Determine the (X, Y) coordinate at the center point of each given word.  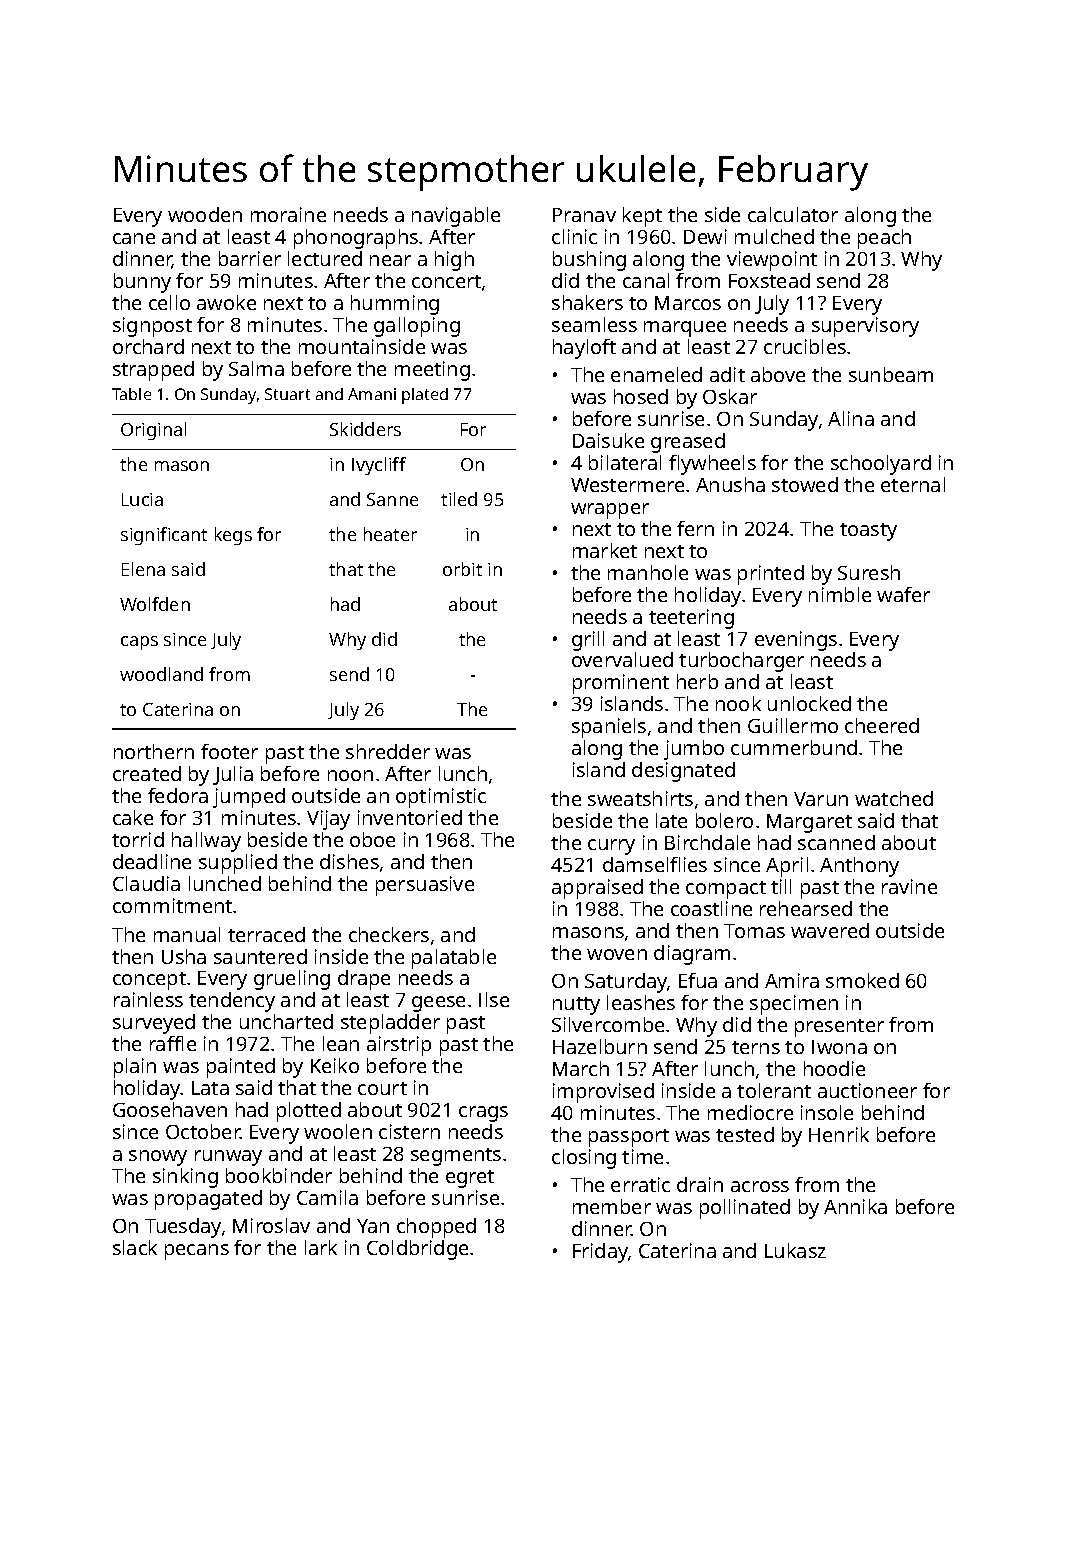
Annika (855, 1206)
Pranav (584, 215)
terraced (266, 934)
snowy (158, 1158)
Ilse (494, 999)
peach (884, 239)
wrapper (610, 511)
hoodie (834, 1068)
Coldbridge (417, 1250)
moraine (288, 214)
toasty (868, 532)
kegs (233, 536)
